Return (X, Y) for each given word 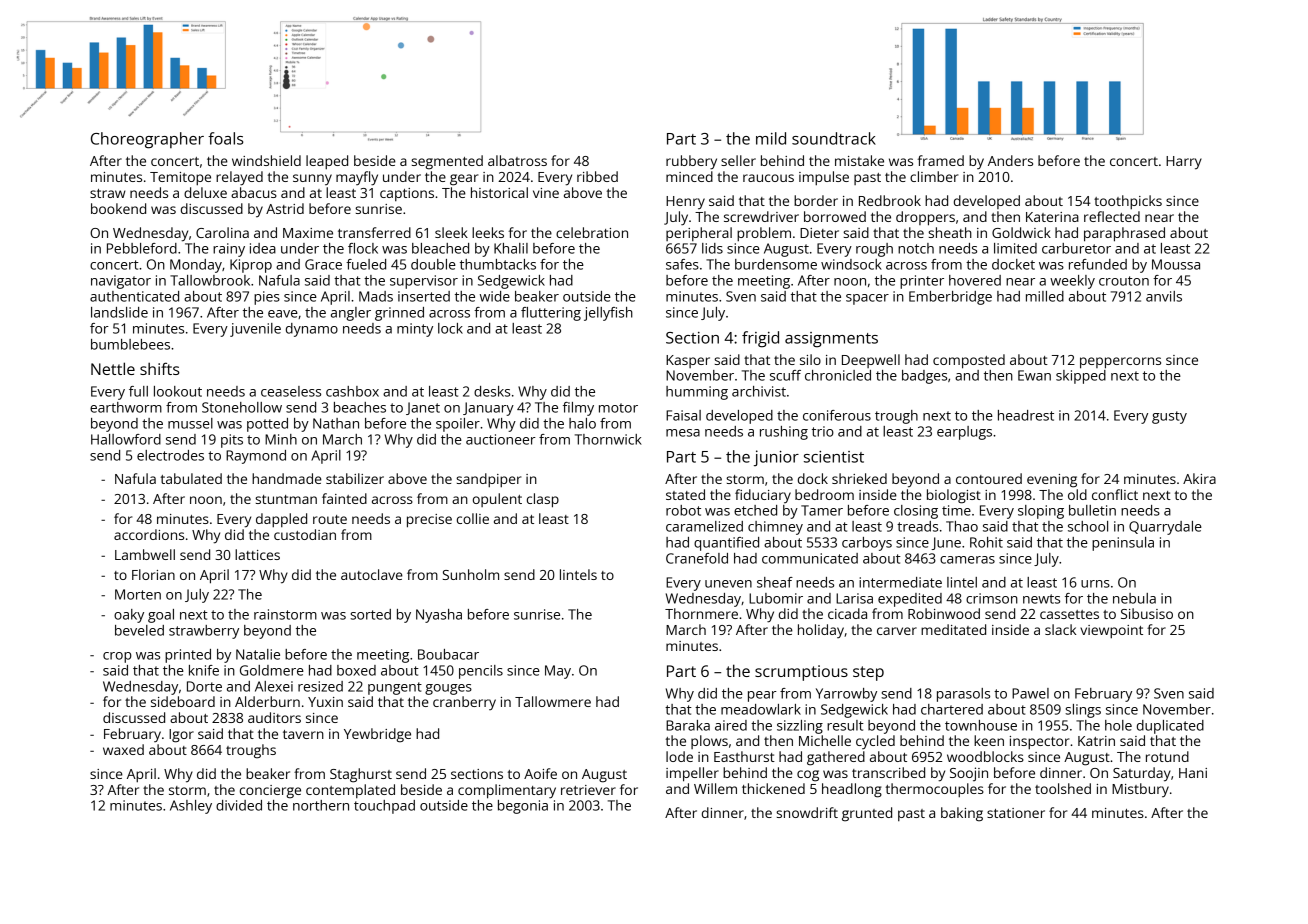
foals (225, 138)
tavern (303, 734)
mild (771, 138)
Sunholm (471, 574)
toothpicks (1128, 202)
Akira (1199, 478)
